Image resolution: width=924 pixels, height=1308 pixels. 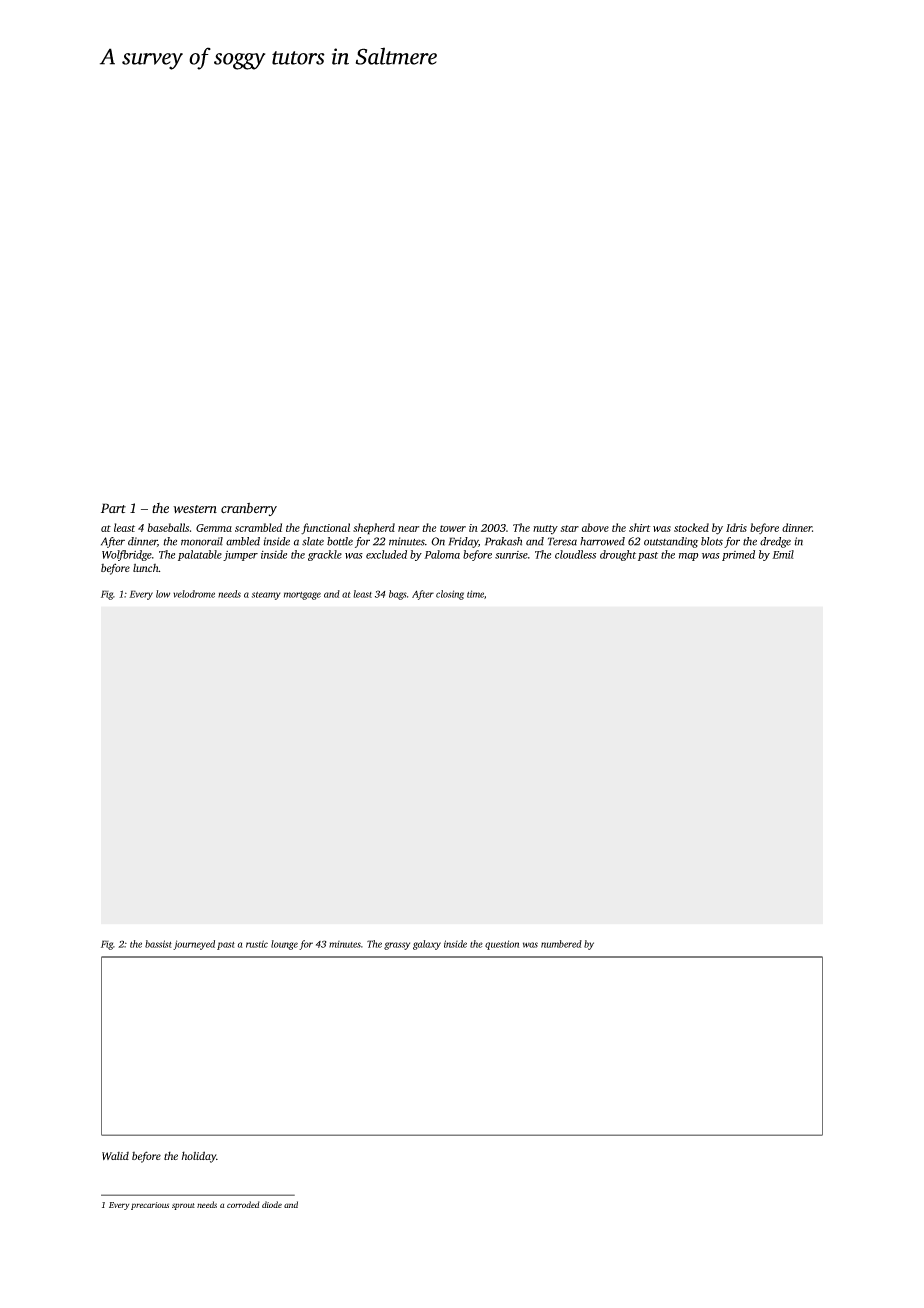 What do you see at coordinates (397, 946) in the page?
I see `grassy` at bounding box center [397, 946].
